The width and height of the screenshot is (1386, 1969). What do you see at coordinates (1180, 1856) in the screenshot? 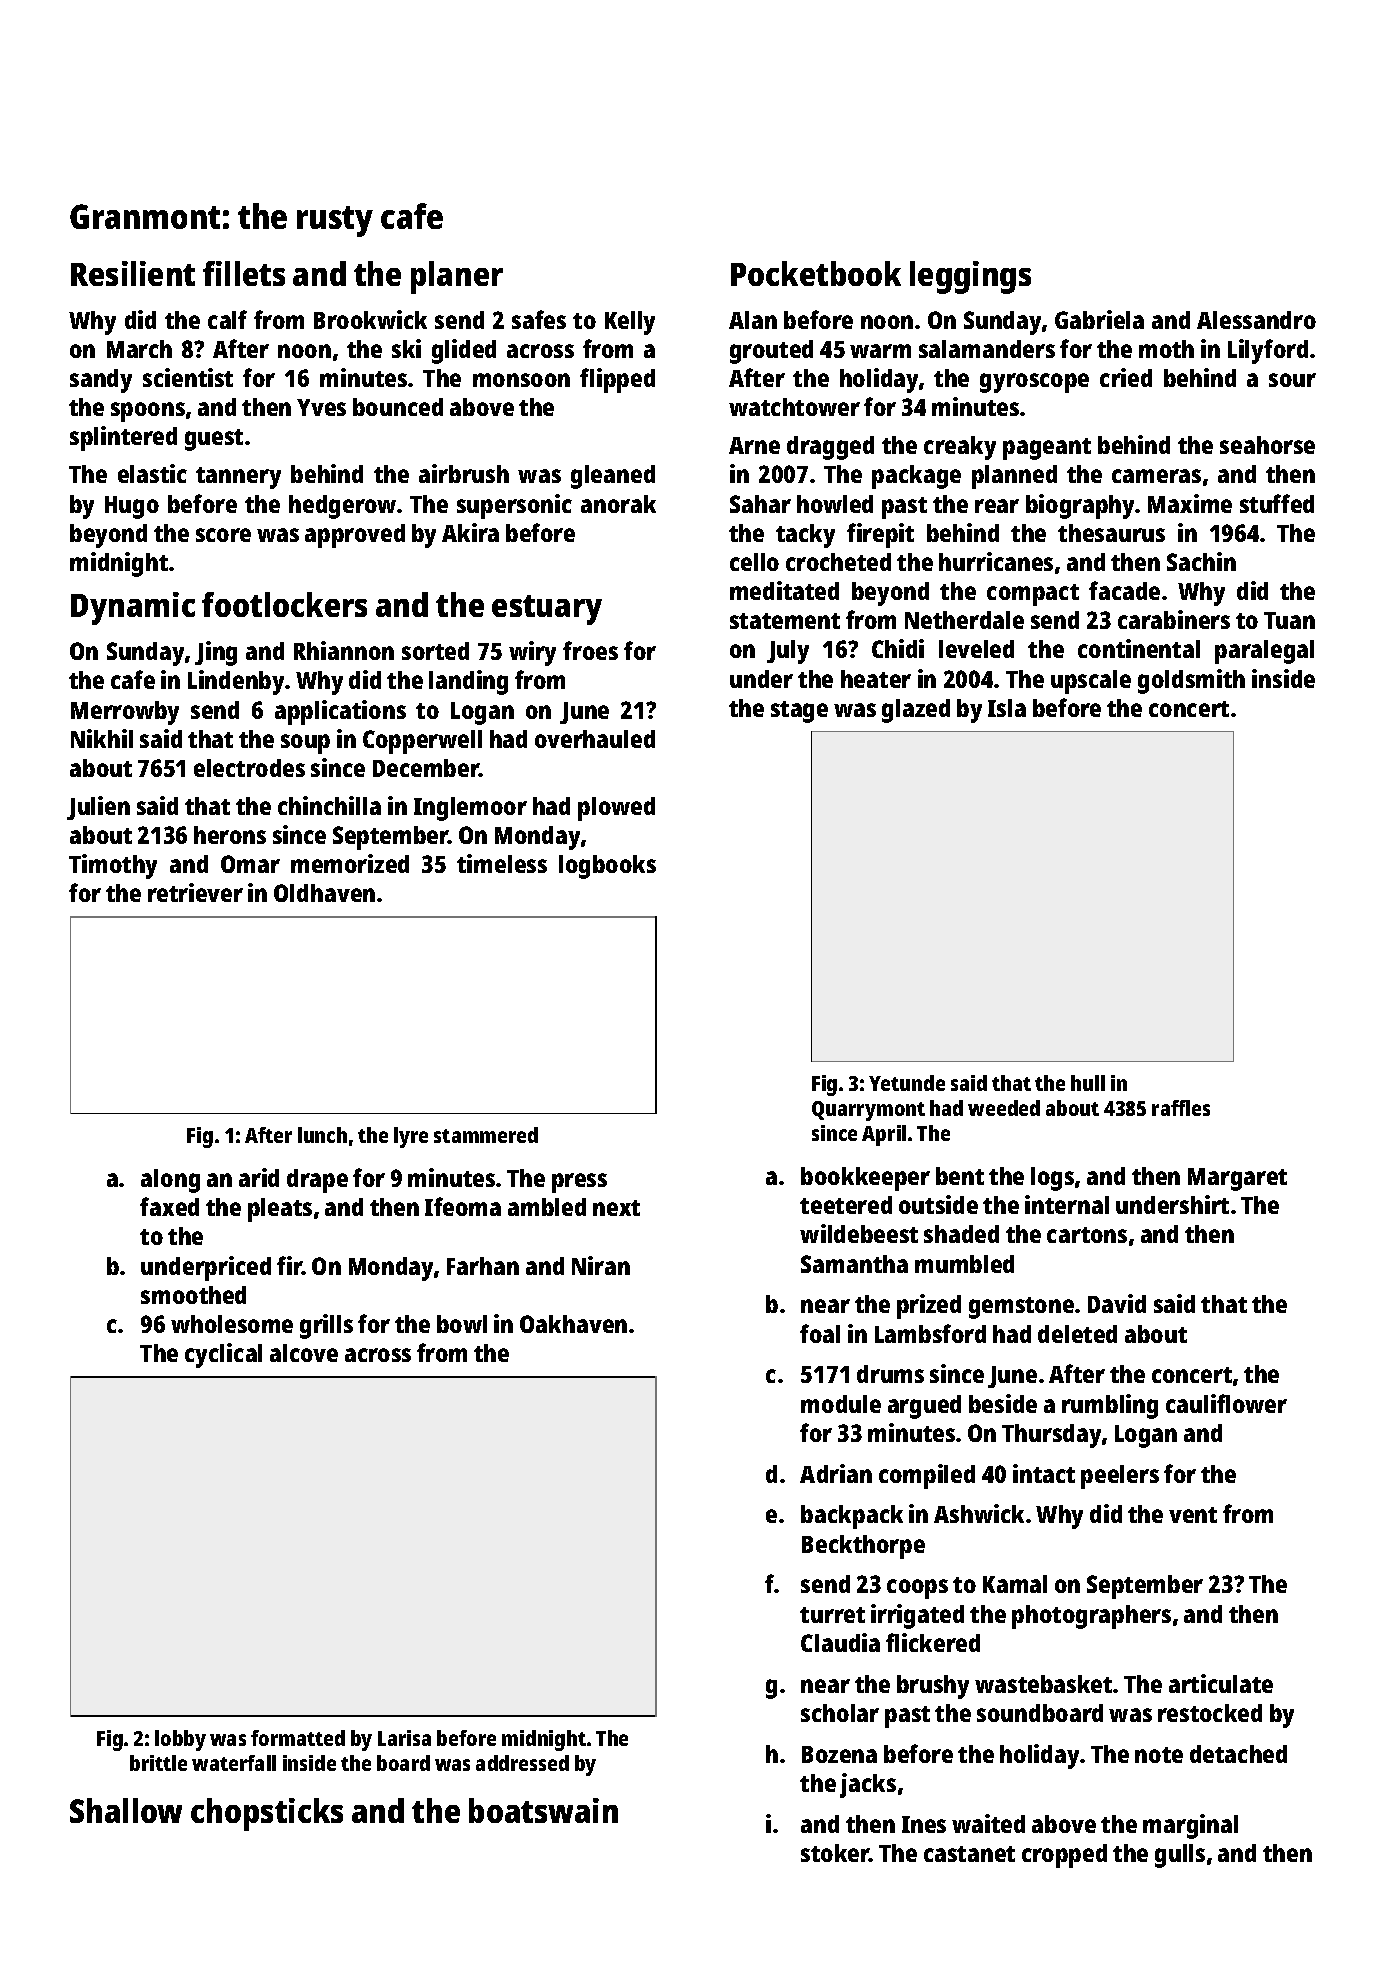
I see `gulls` at bounding box center [1180, 1856].
